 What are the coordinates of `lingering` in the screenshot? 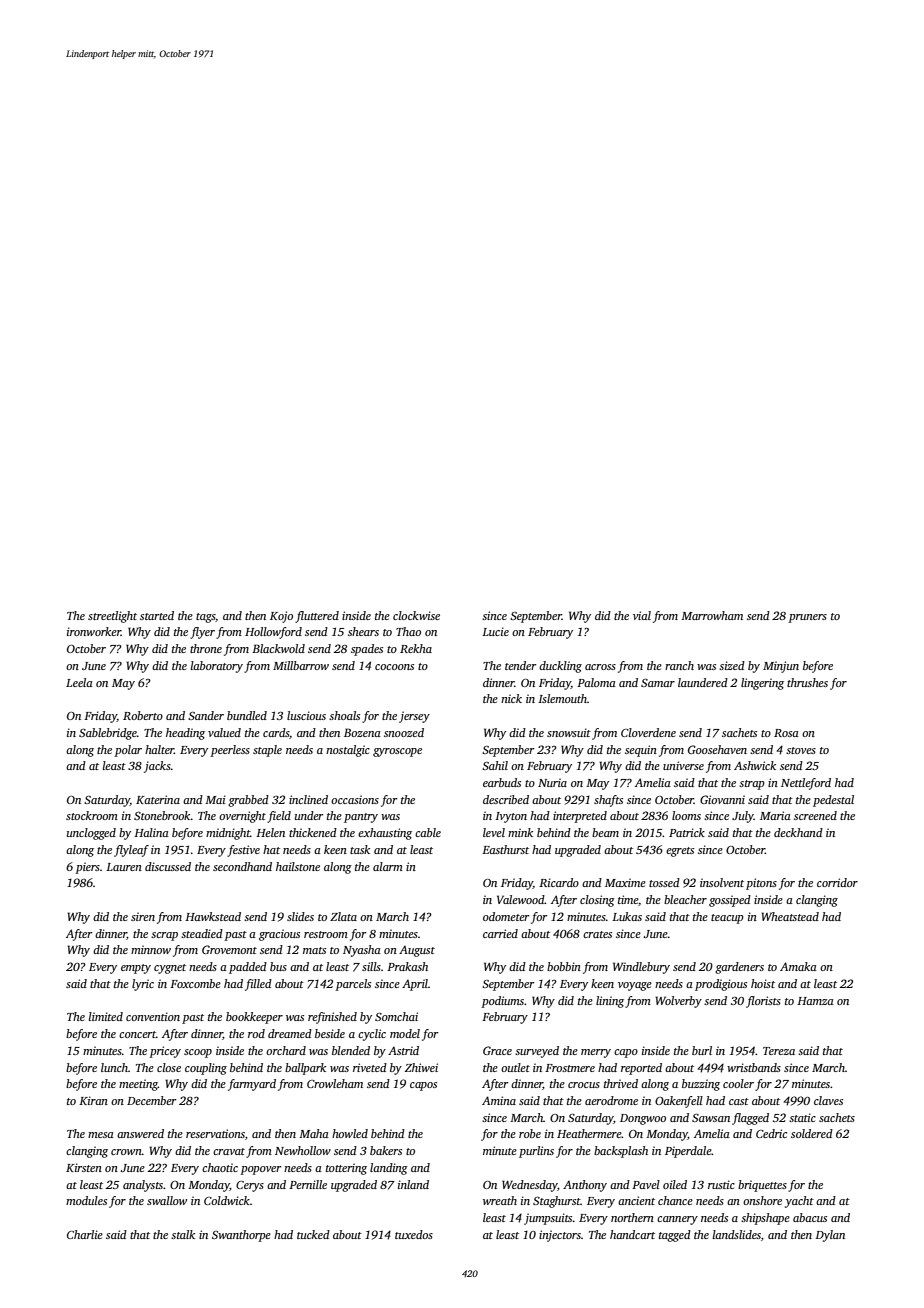 It's located at (762, 684).
